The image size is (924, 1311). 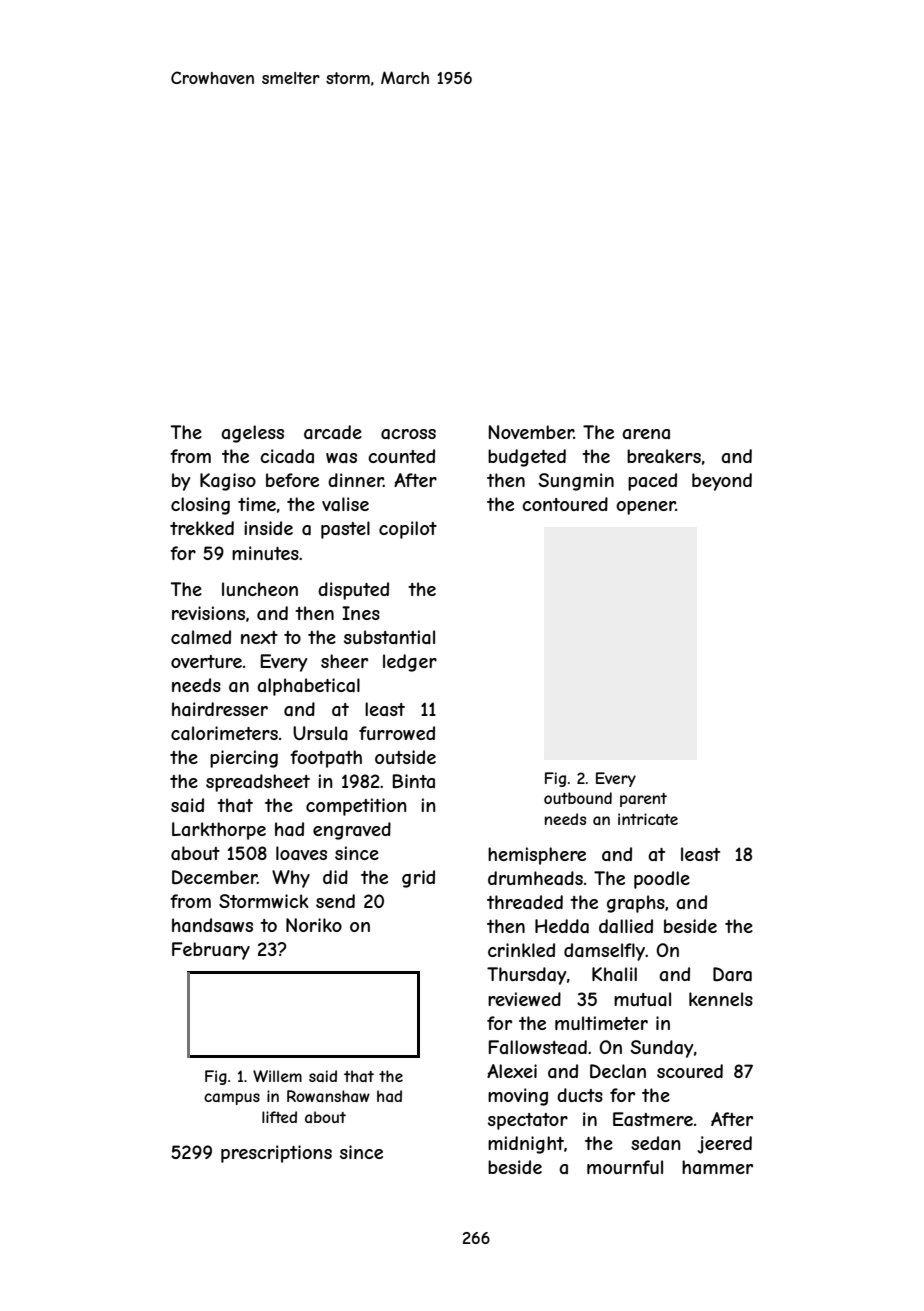 I want to click on substantial, so click(x=389, y=637).
